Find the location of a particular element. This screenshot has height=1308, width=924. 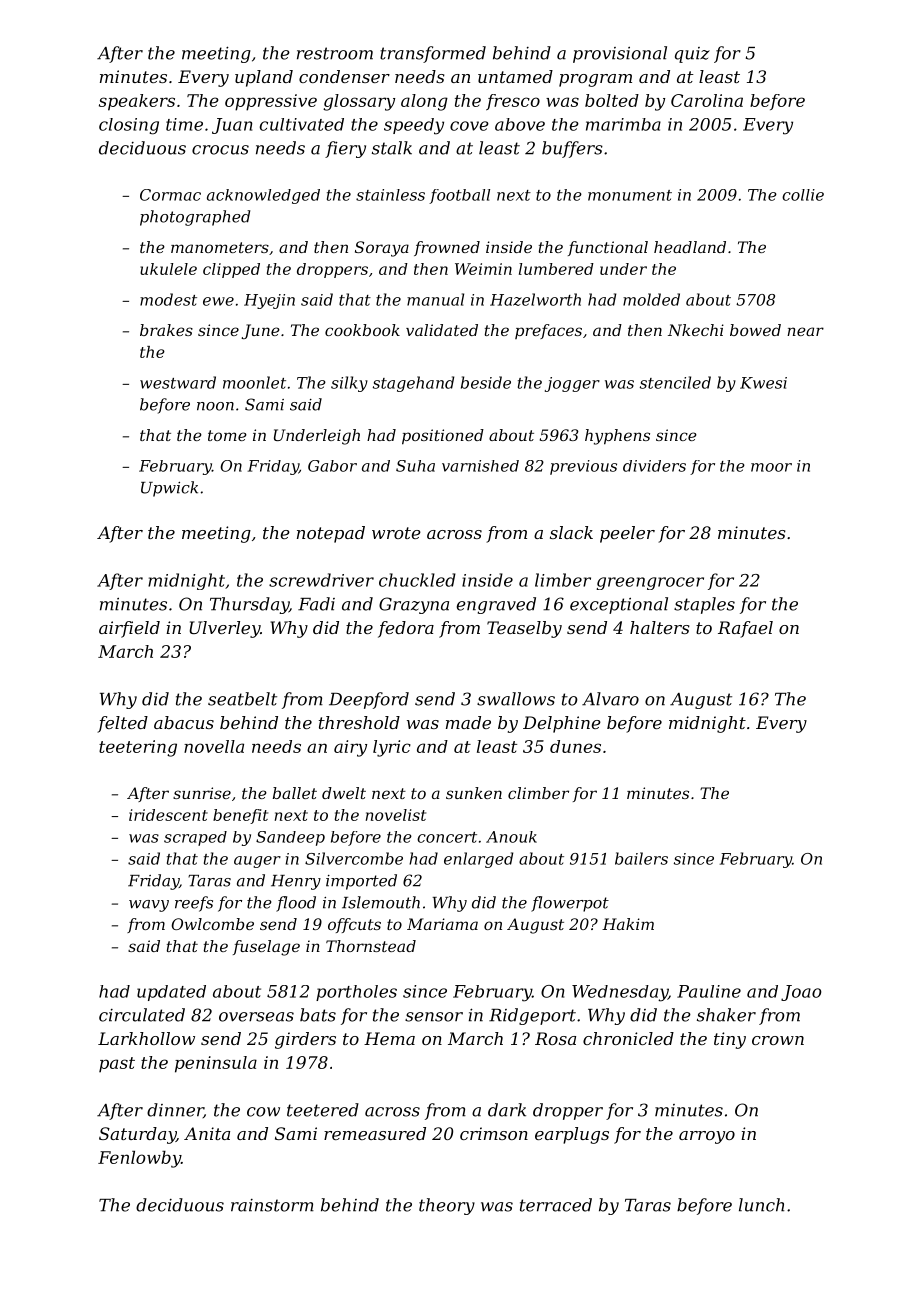

Carolina is located at coordinates (707, 100).
